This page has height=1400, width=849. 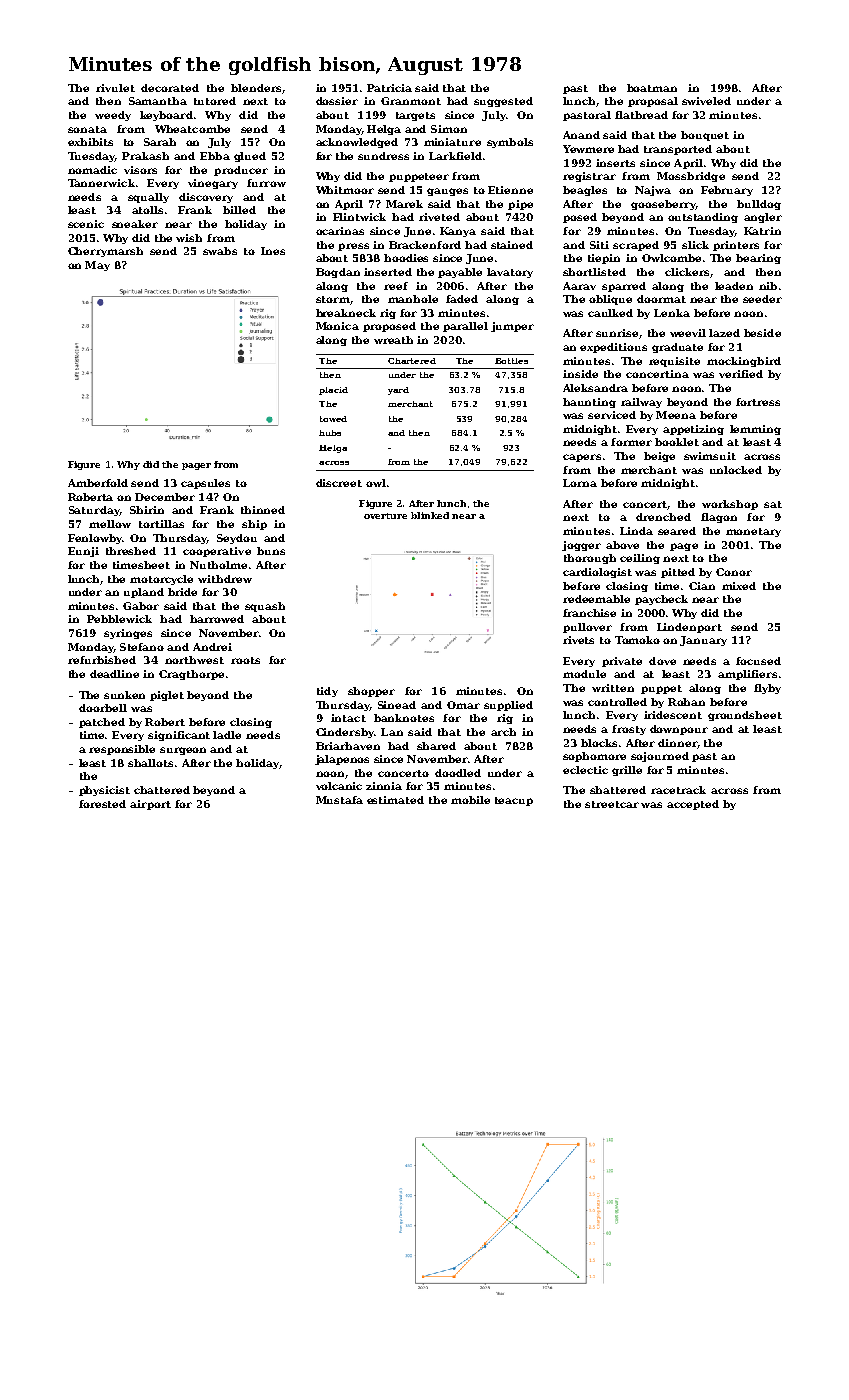 I want to click on rivulet, so click(x=115, y=88).
